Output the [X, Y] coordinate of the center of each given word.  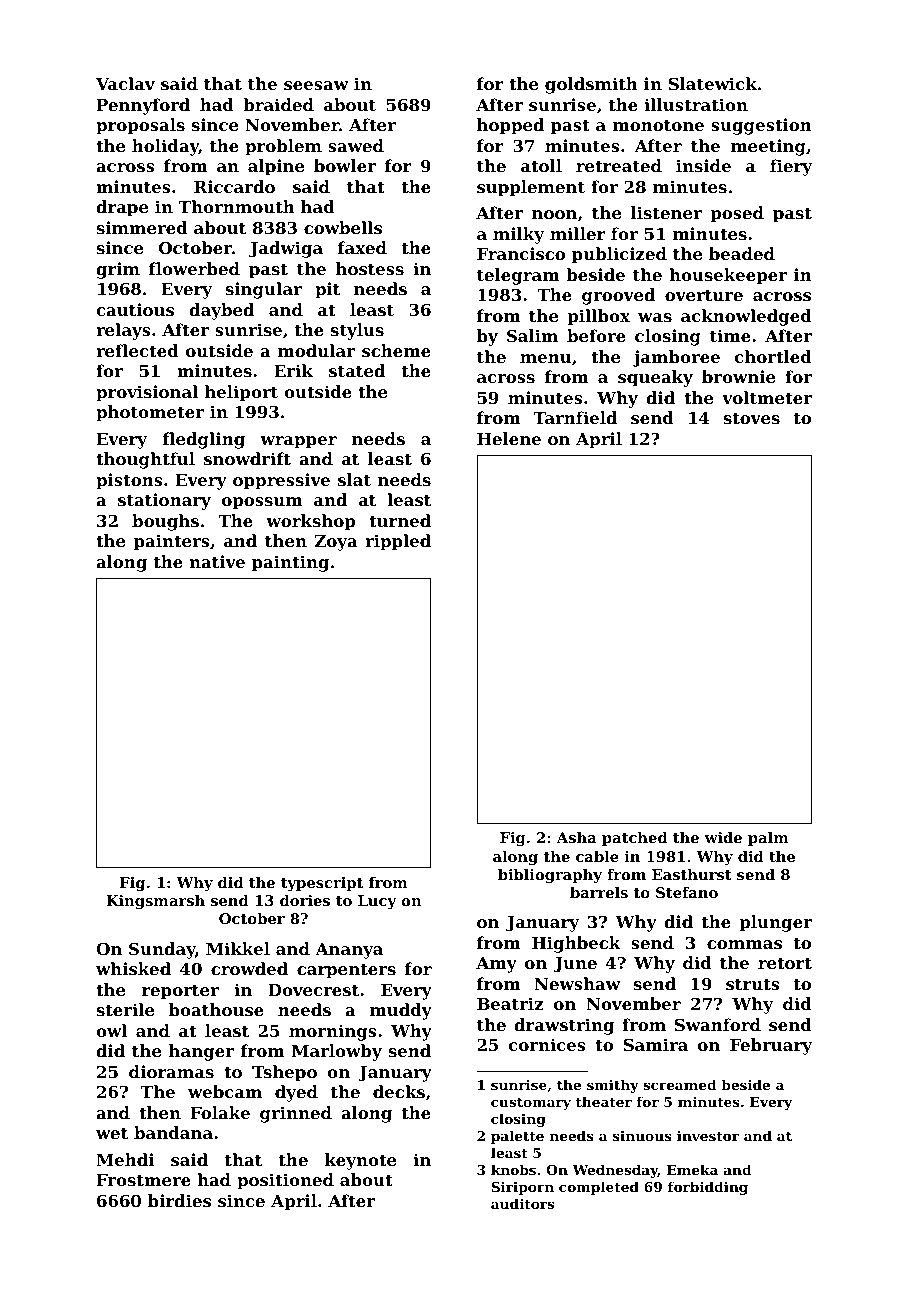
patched [635, 839]
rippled [398, 542]
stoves [752, 418]
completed [599, 1188]
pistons [129, 481]
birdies [179, 1200]
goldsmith [591, 85]
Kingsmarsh [155, 902]
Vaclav [125, 83]
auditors [522, 1203]
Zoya [336, 543]
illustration [696, 104]
